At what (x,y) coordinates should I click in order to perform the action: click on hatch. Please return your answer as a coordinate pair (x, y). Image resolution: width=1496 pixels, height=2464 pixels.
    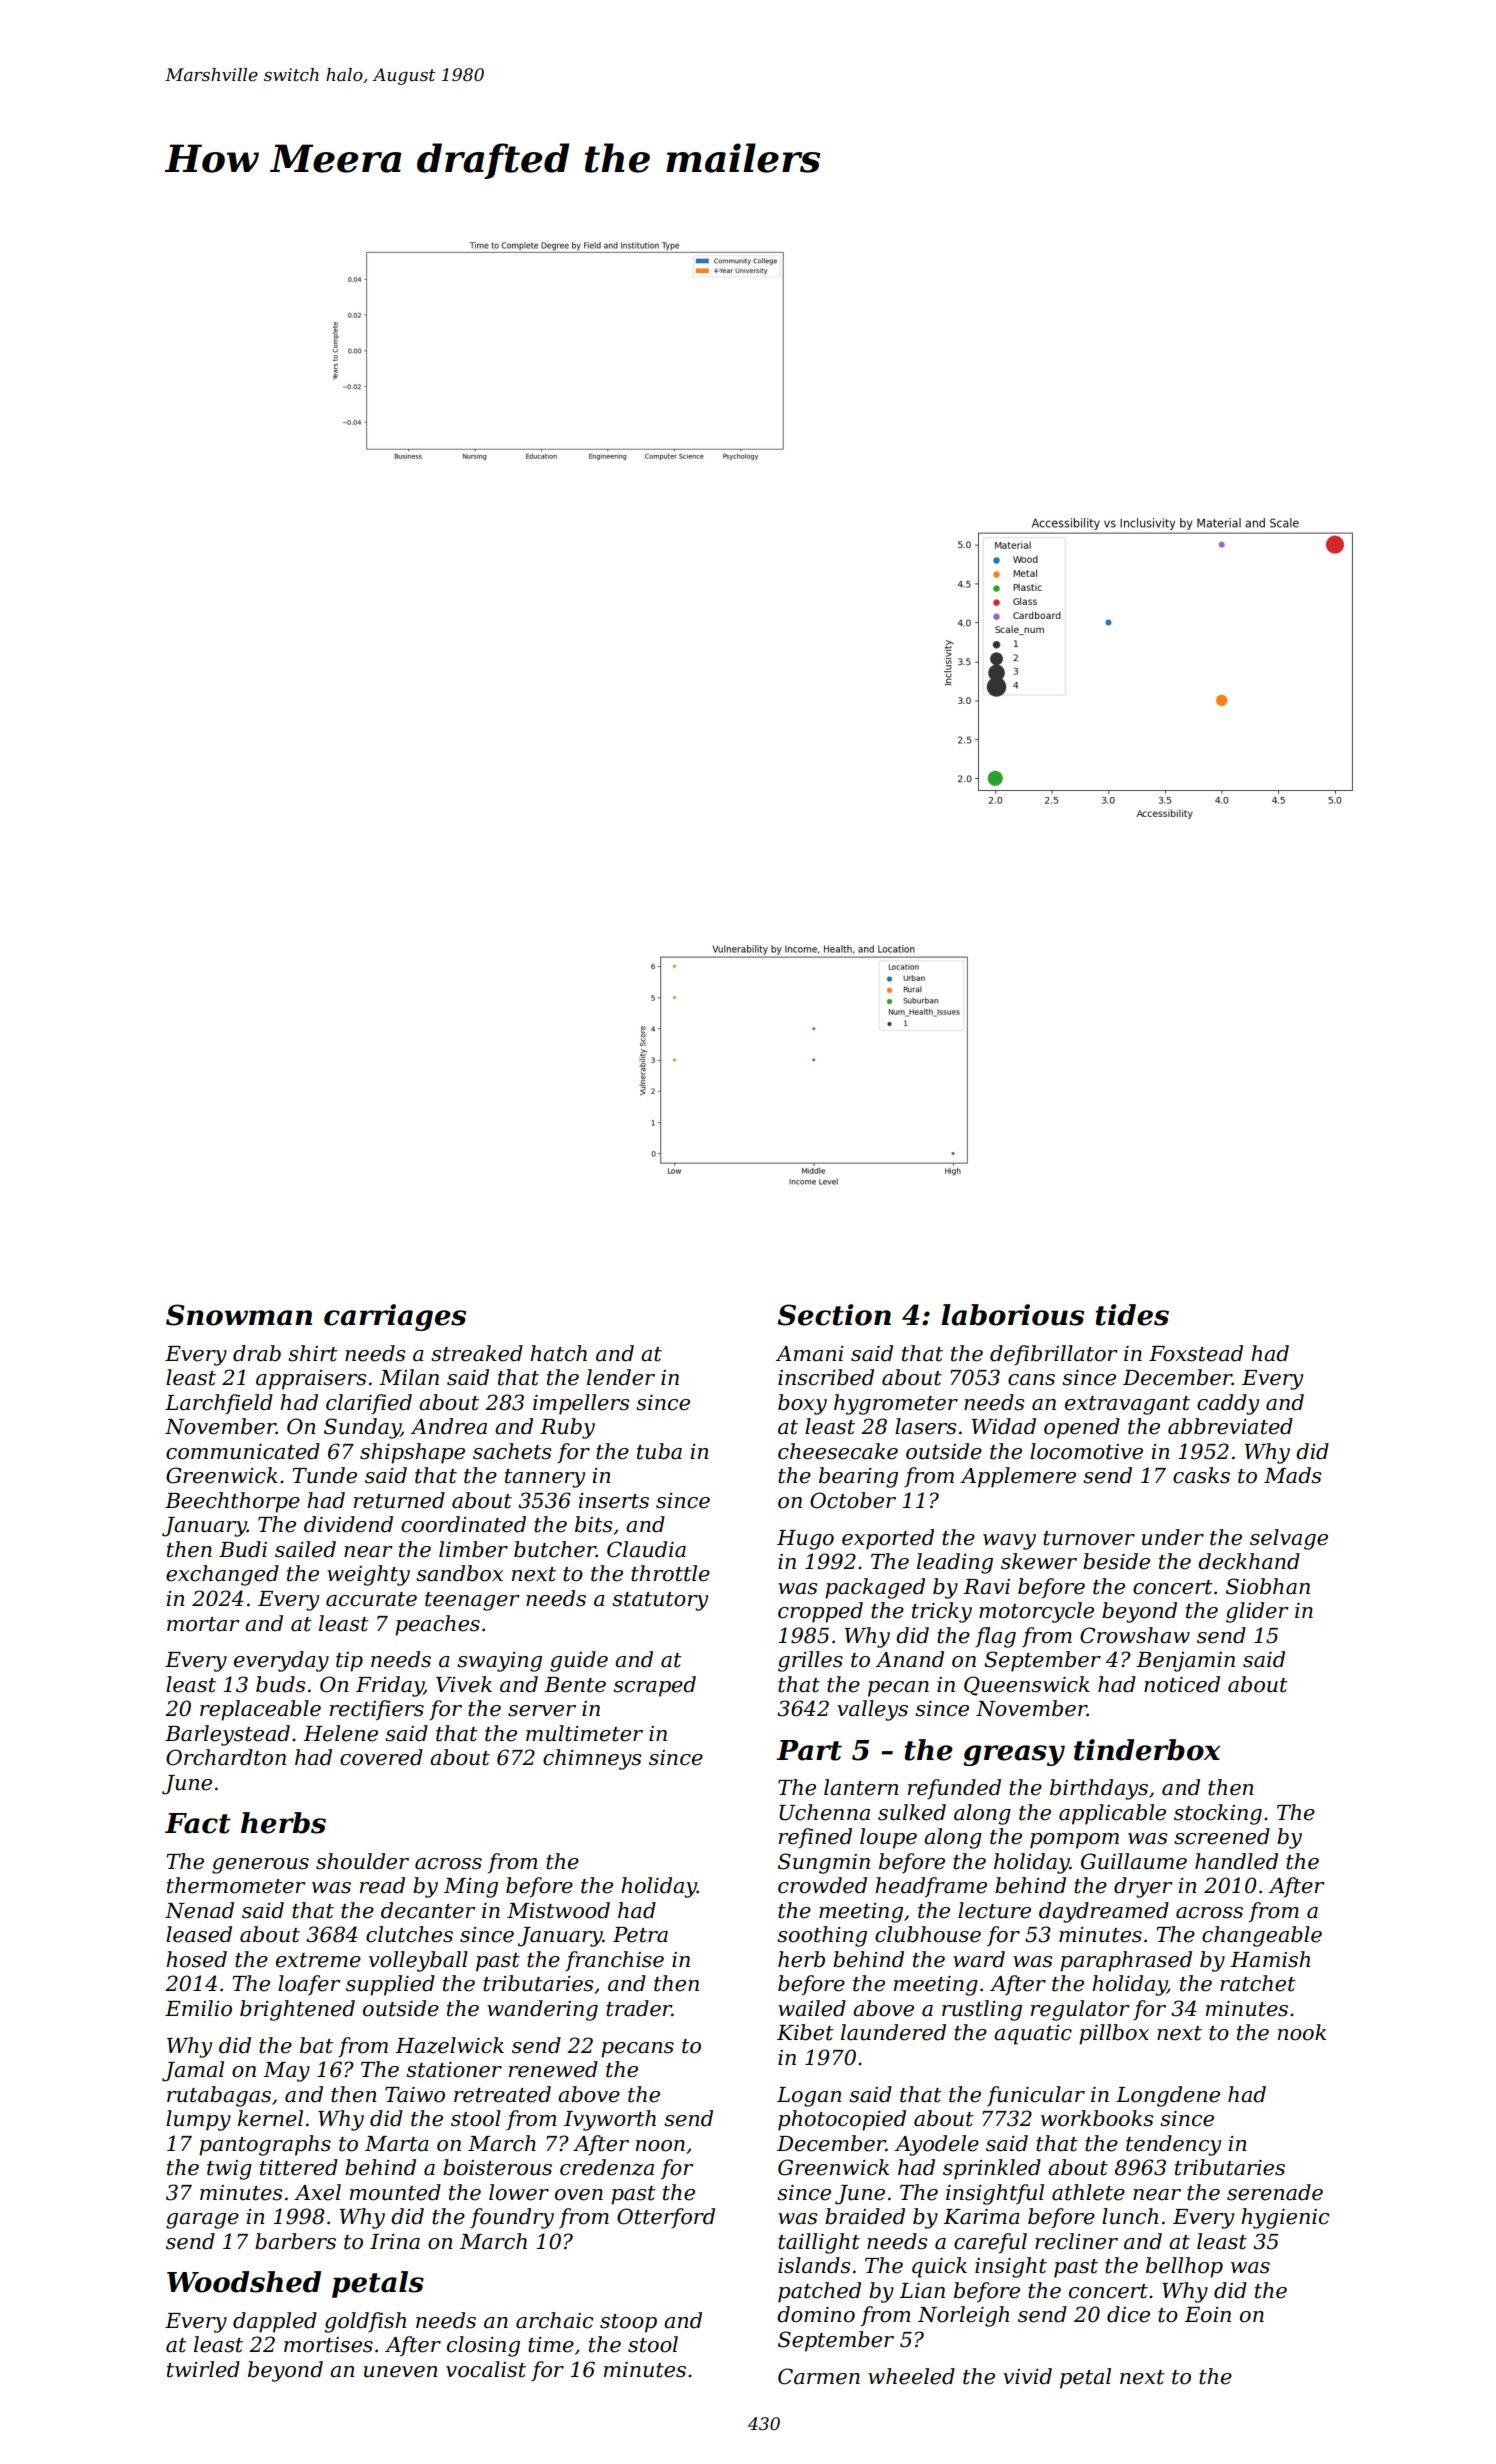
    Looking at the image, I should click on (558, 1353).
